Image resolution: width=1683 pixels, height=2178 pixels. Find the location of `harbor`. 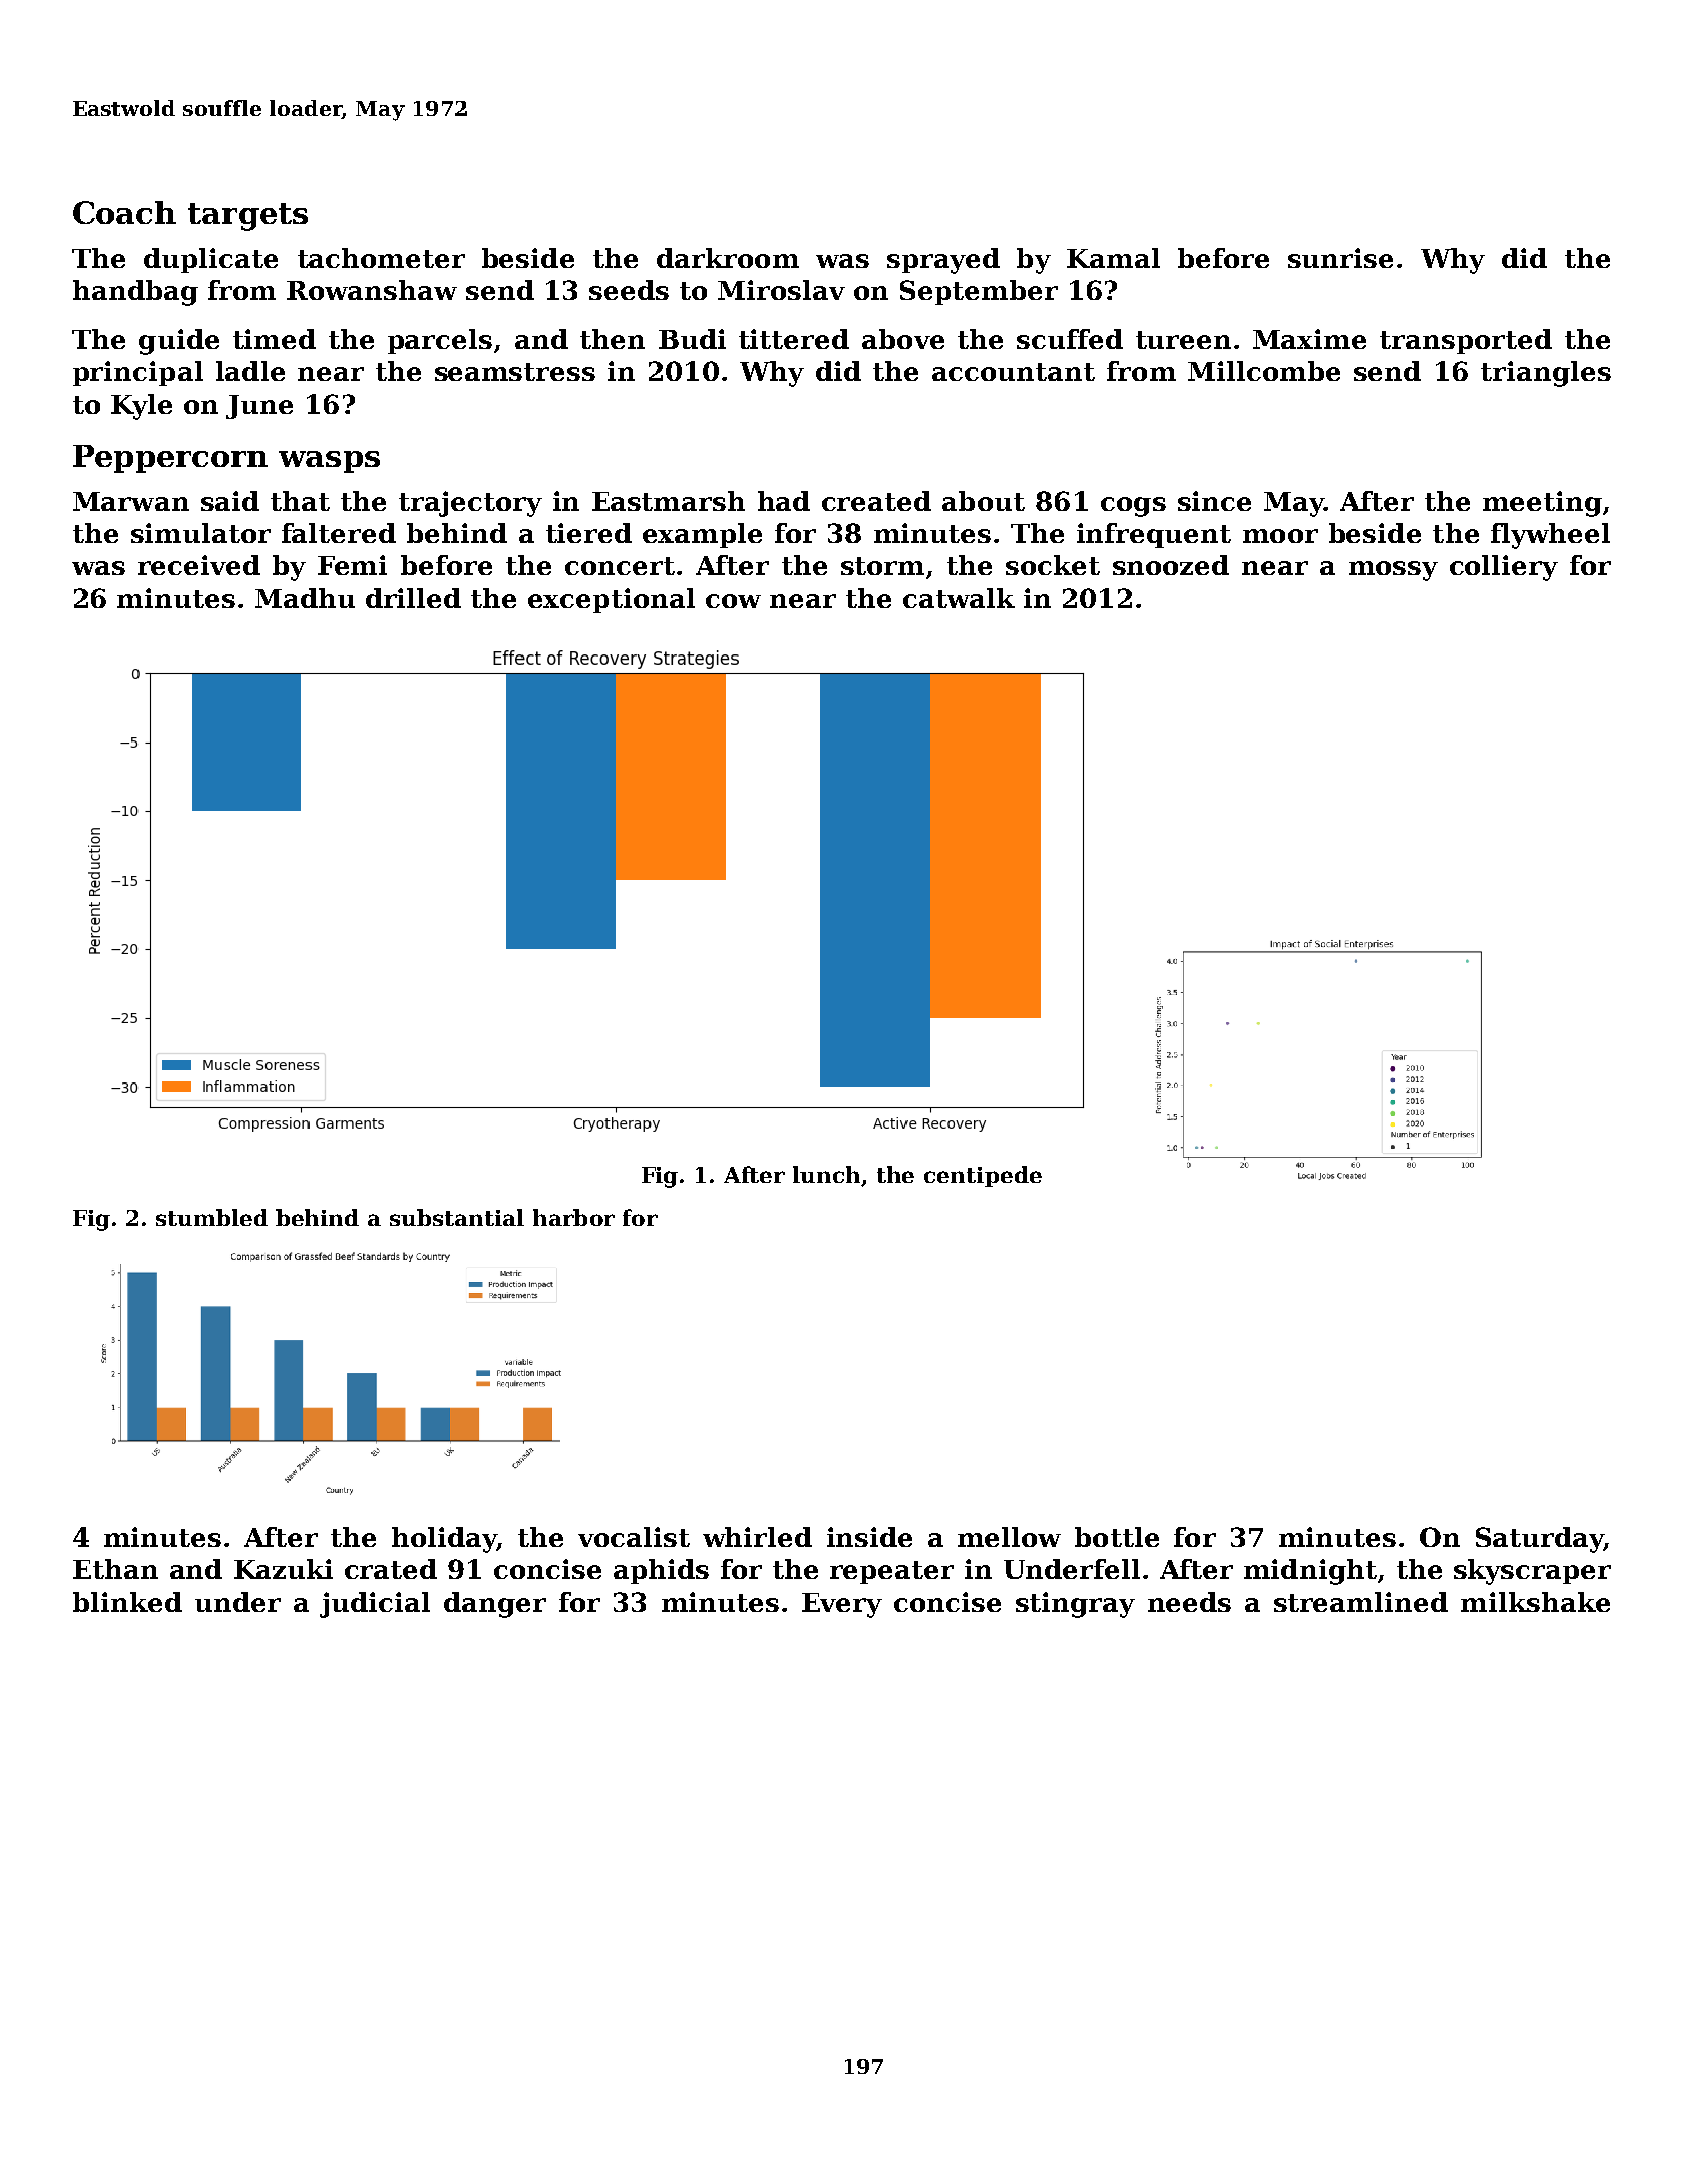

harbor is located at coordinates (574, 1217).
